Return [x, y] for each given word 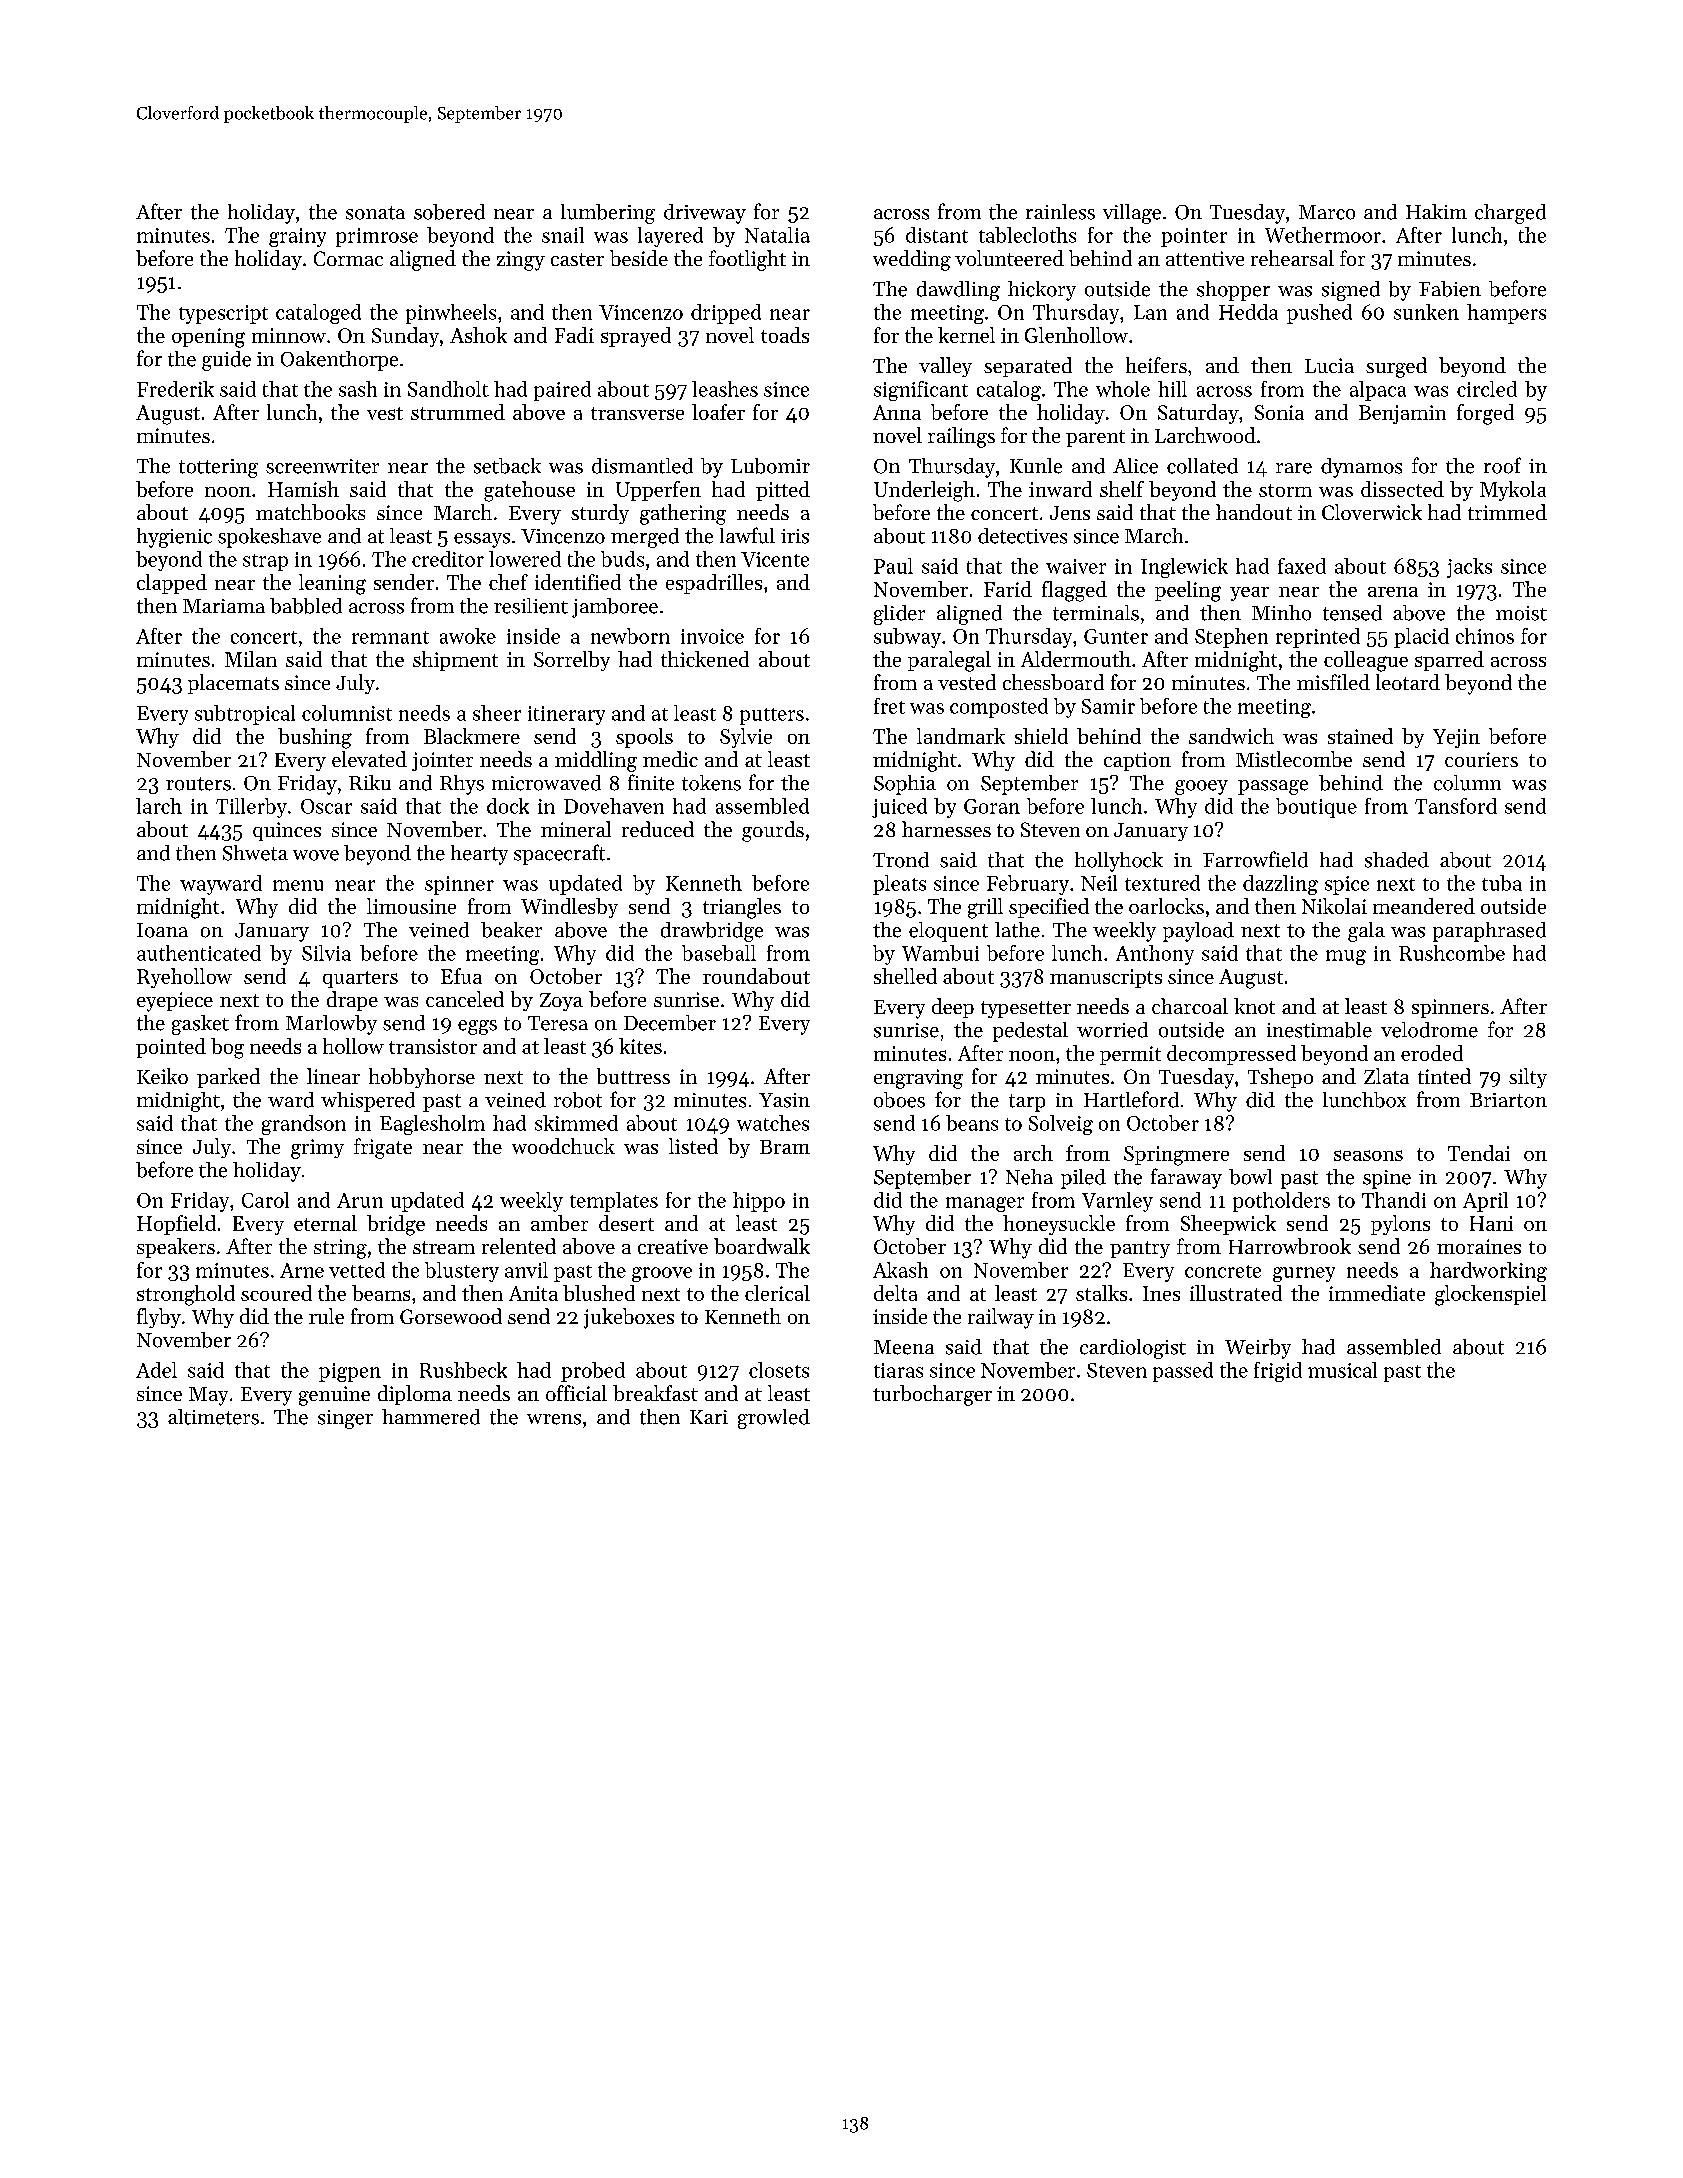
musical [1342, 1370]
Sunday [405, 337]
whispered [368, 1102]
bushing [315, 738]
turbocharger [932, 1395]
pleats [899, 885]
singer [345, 1419]
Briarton [1508, 1100]
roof [1502, 465]
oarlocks [1166, 906]
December [670, 1023]
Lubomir [770, 466]
